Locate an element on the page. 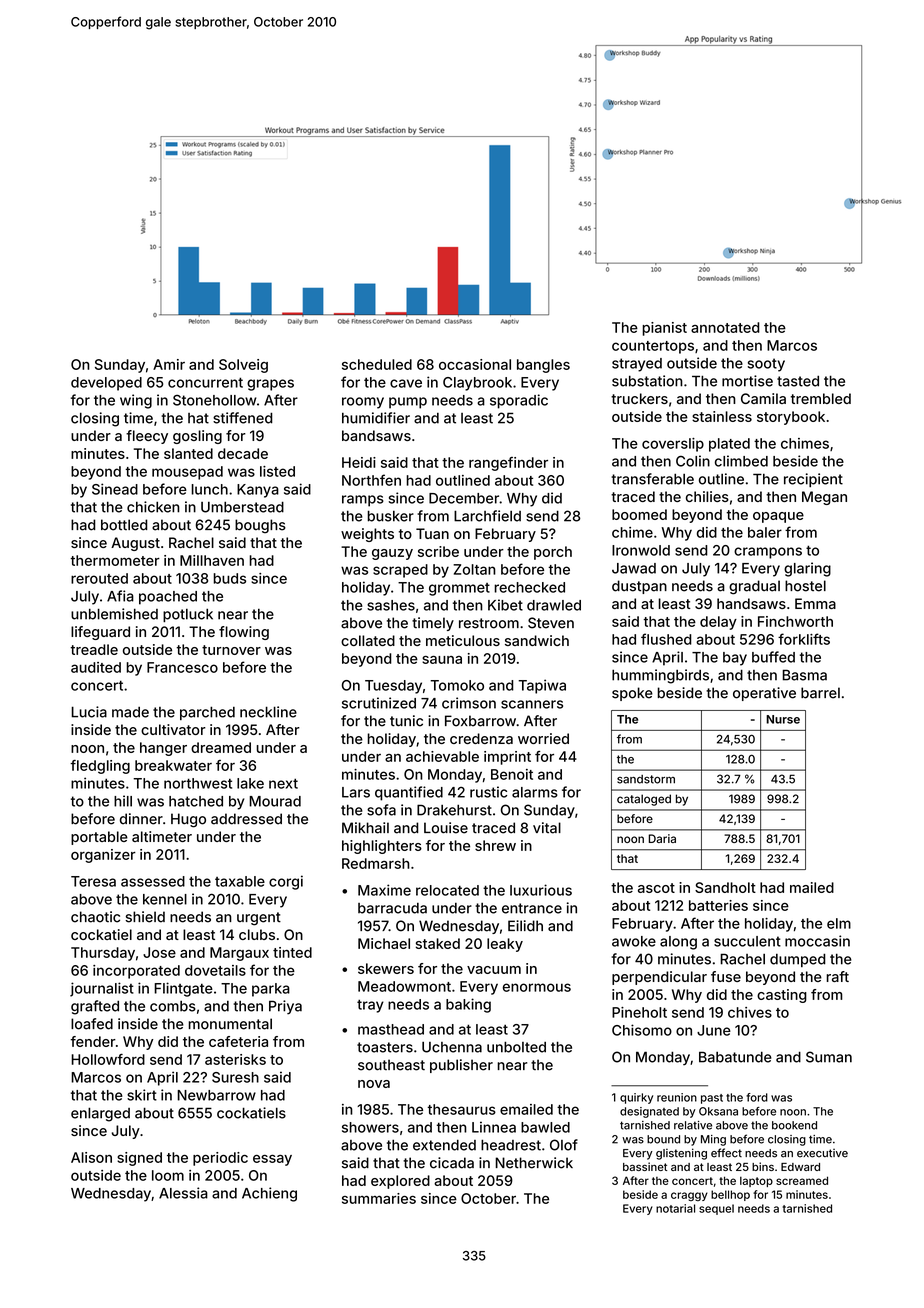  bangles is located at coordinates (543, 366).
